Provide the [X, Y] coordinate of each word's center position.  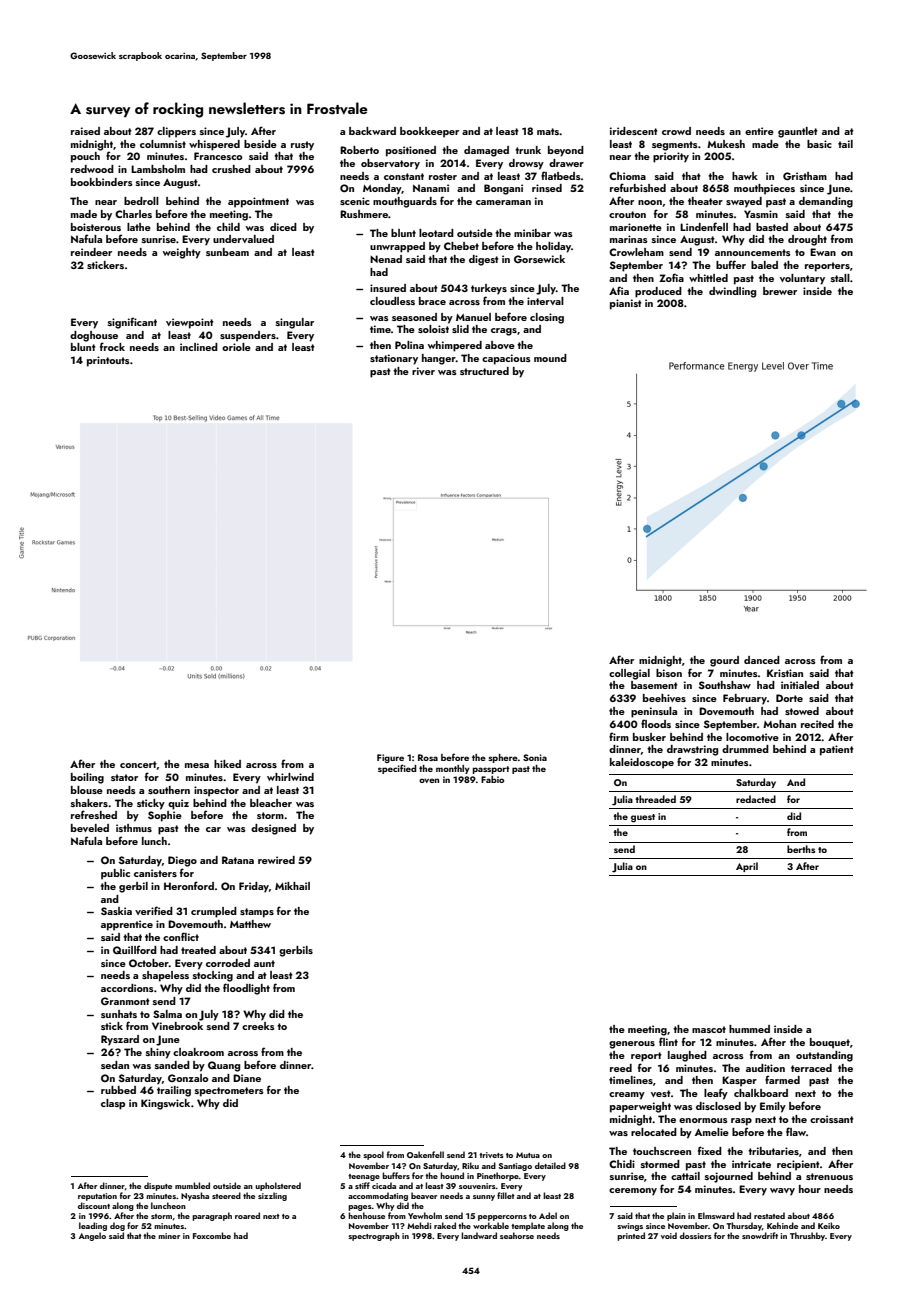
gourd [724, 661]
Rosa [428, 757]
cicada [384, 1185]
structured [484, 371]
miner [169, 1236]
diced [283, 227]
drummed [745, 749]
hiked [227, 764]
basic [819, 144]
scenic [355, 201]
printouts [108, 361]
